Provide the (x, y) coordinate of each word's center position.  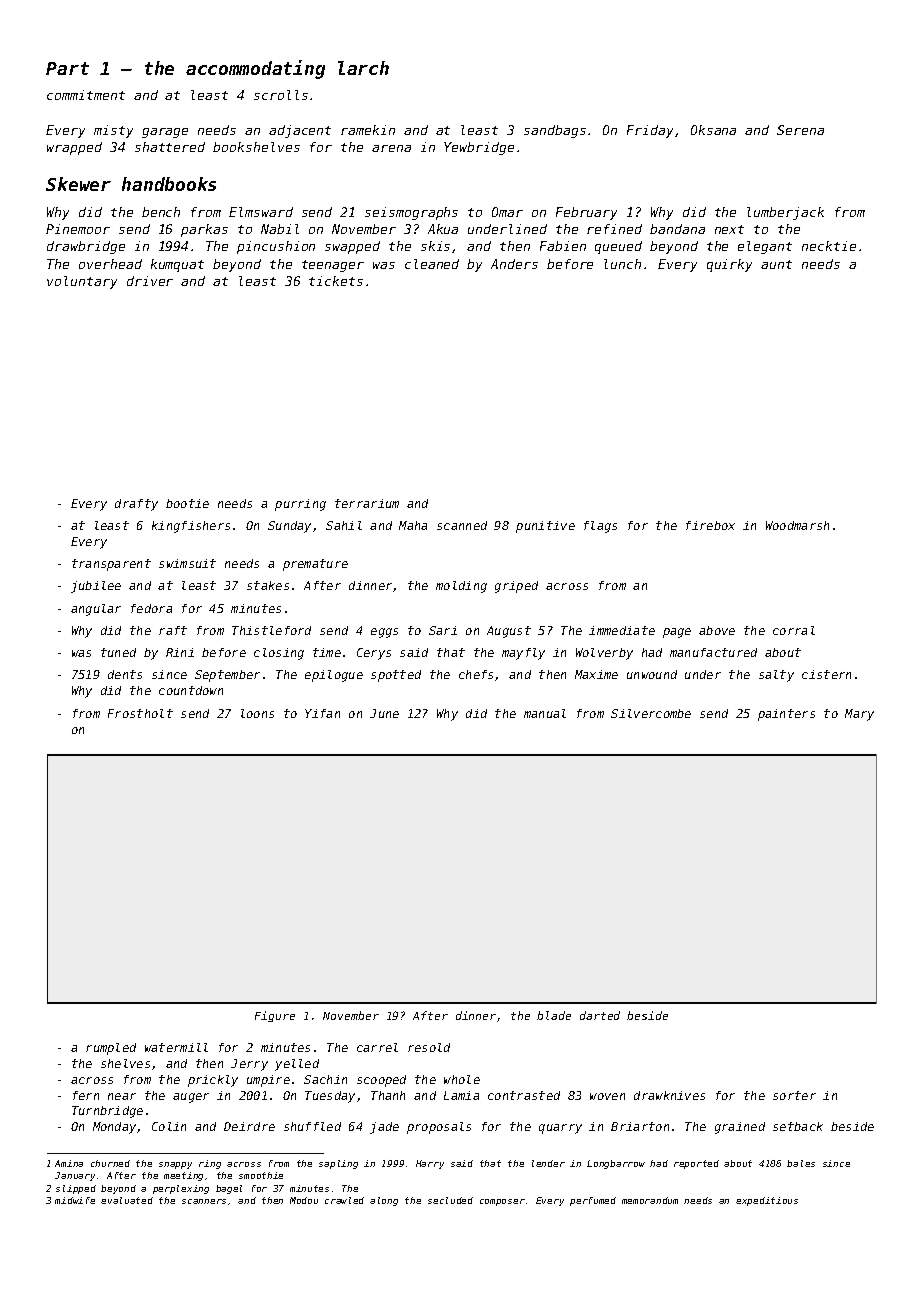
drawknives (669, 1095)
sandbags (555, 131)
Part (67, 68)
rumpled (111, 1049)
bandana (677, 229)
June (384, 713)
